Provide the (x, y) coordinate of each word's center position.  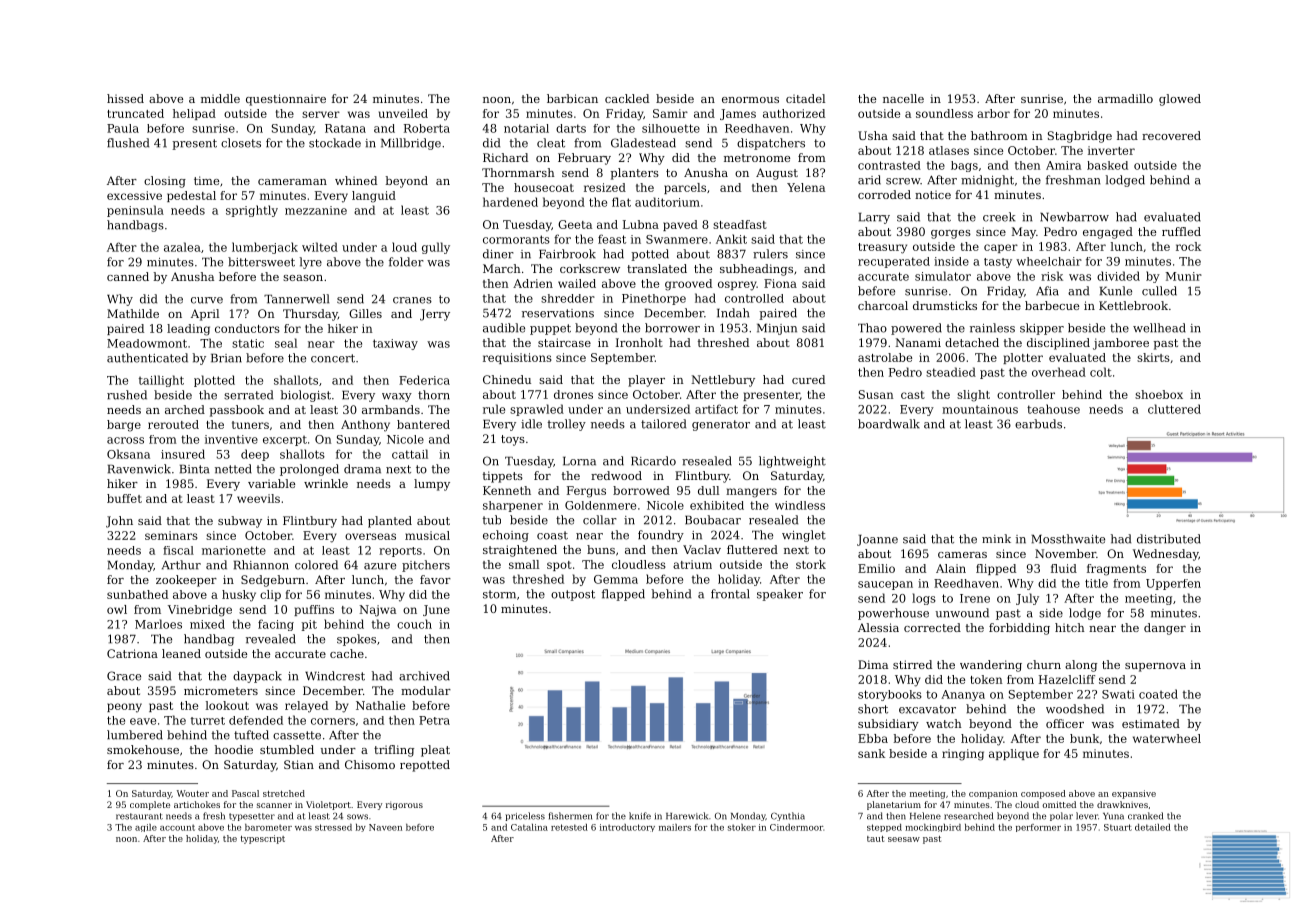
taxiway (395, 344)
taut (875, 839)
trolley (566, 425)
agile (146, 828)
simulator (943, 276)
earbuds (1038, 424)
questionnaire (286, 100)
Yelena (806, 187)
